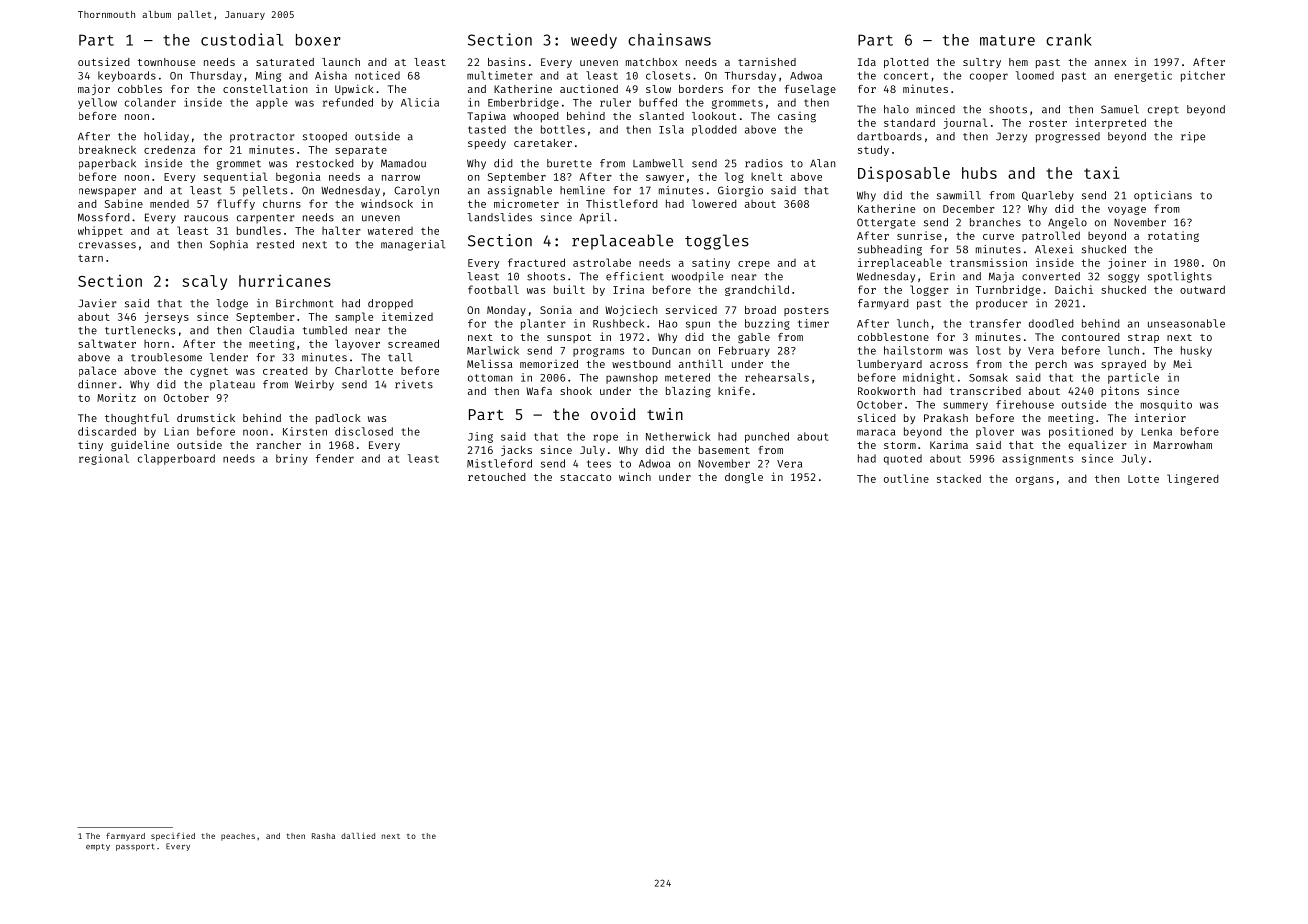 This screenshot has width=1308, height=924. Describe the element at coordinates (238, 837) in the screenshot. I see `peaches` at that location.
